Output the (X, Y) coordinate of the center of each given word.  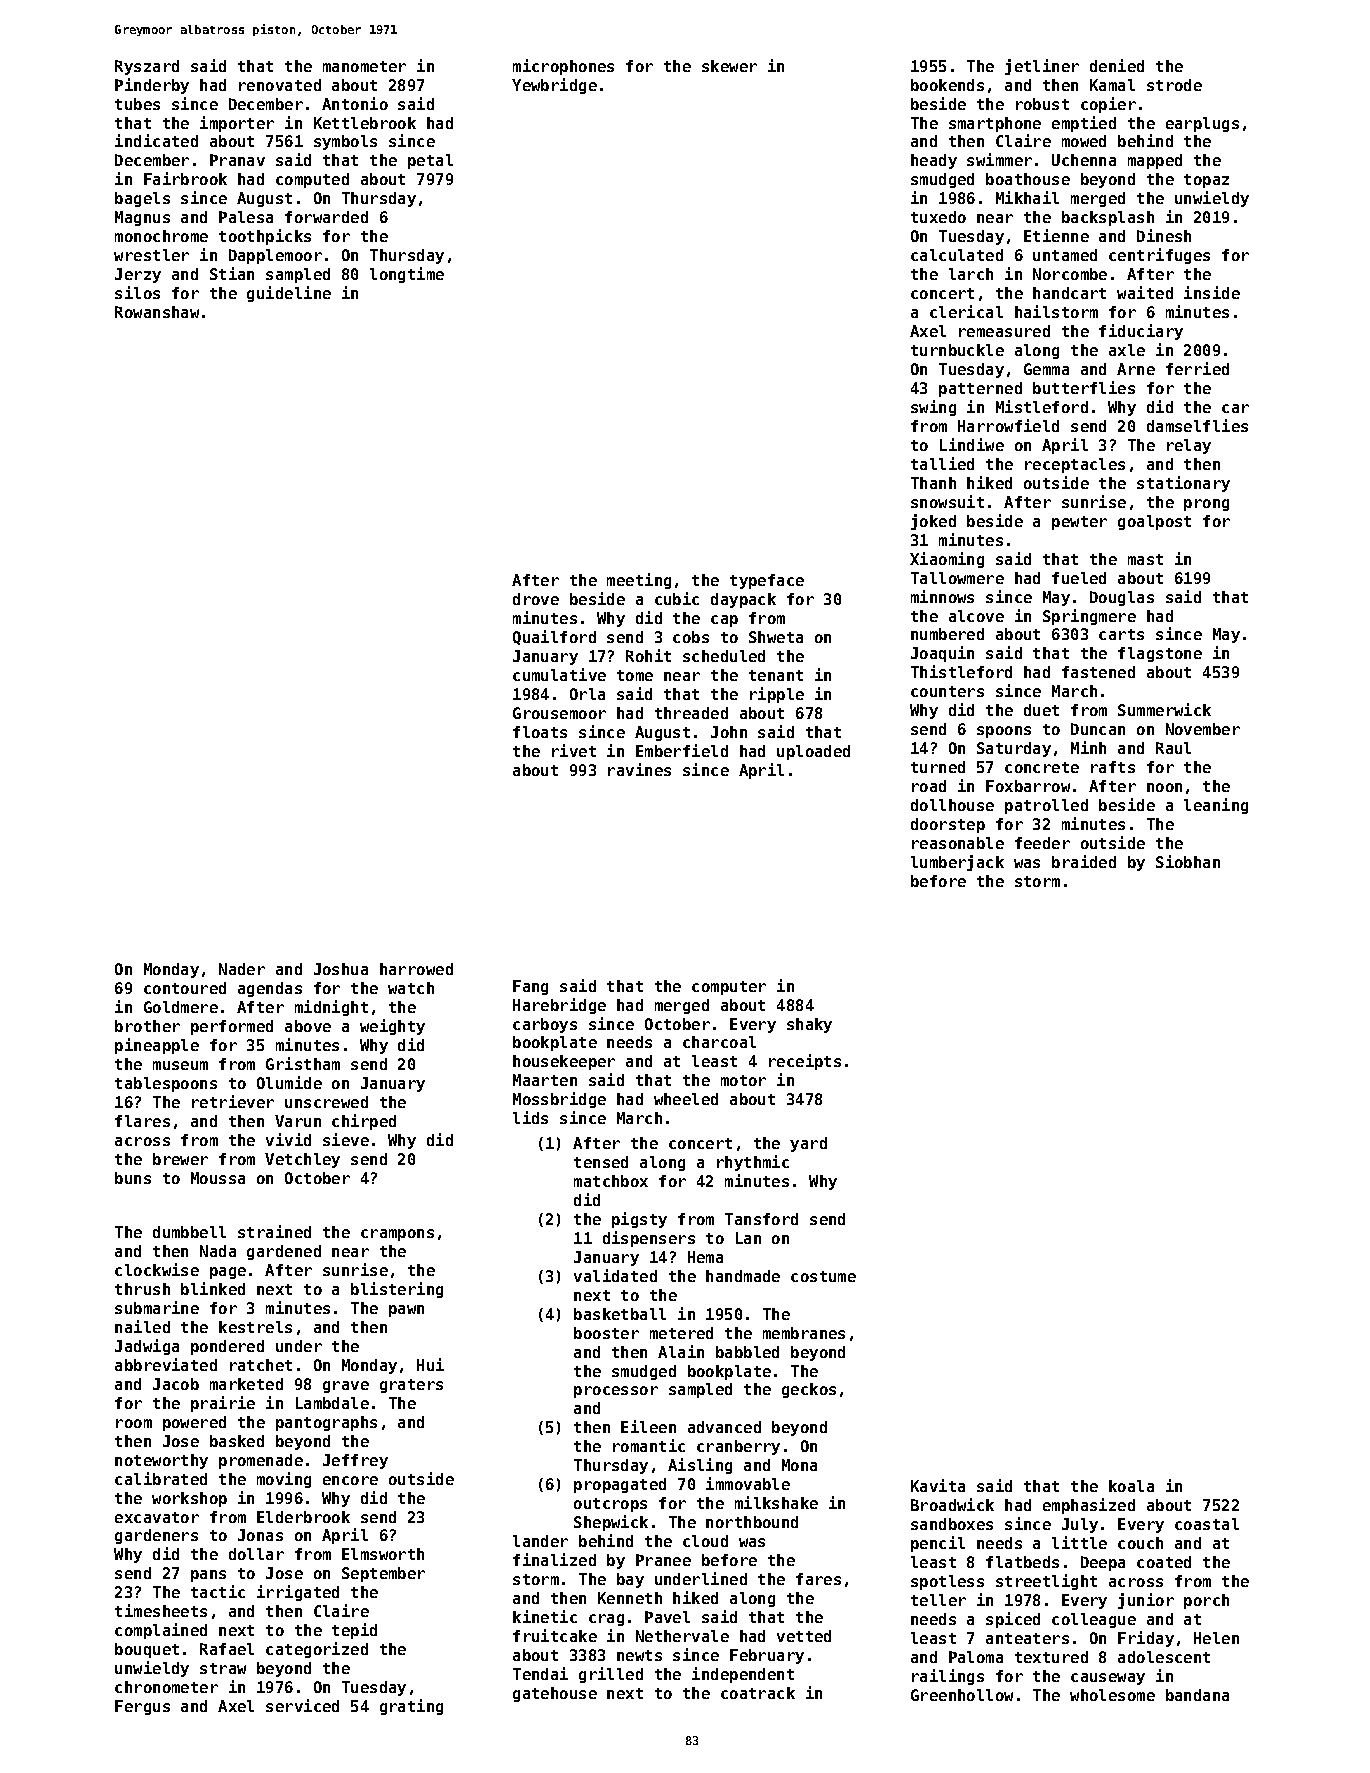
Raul (1173, 748)
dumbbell (189, 1232)
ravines (639, 769)
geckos (809, 1390)
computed (312, 180)
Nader (242, 969)
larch (971, 274)
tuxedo (938, 217)
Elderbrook (303, 1517)
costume (823, 1276)
